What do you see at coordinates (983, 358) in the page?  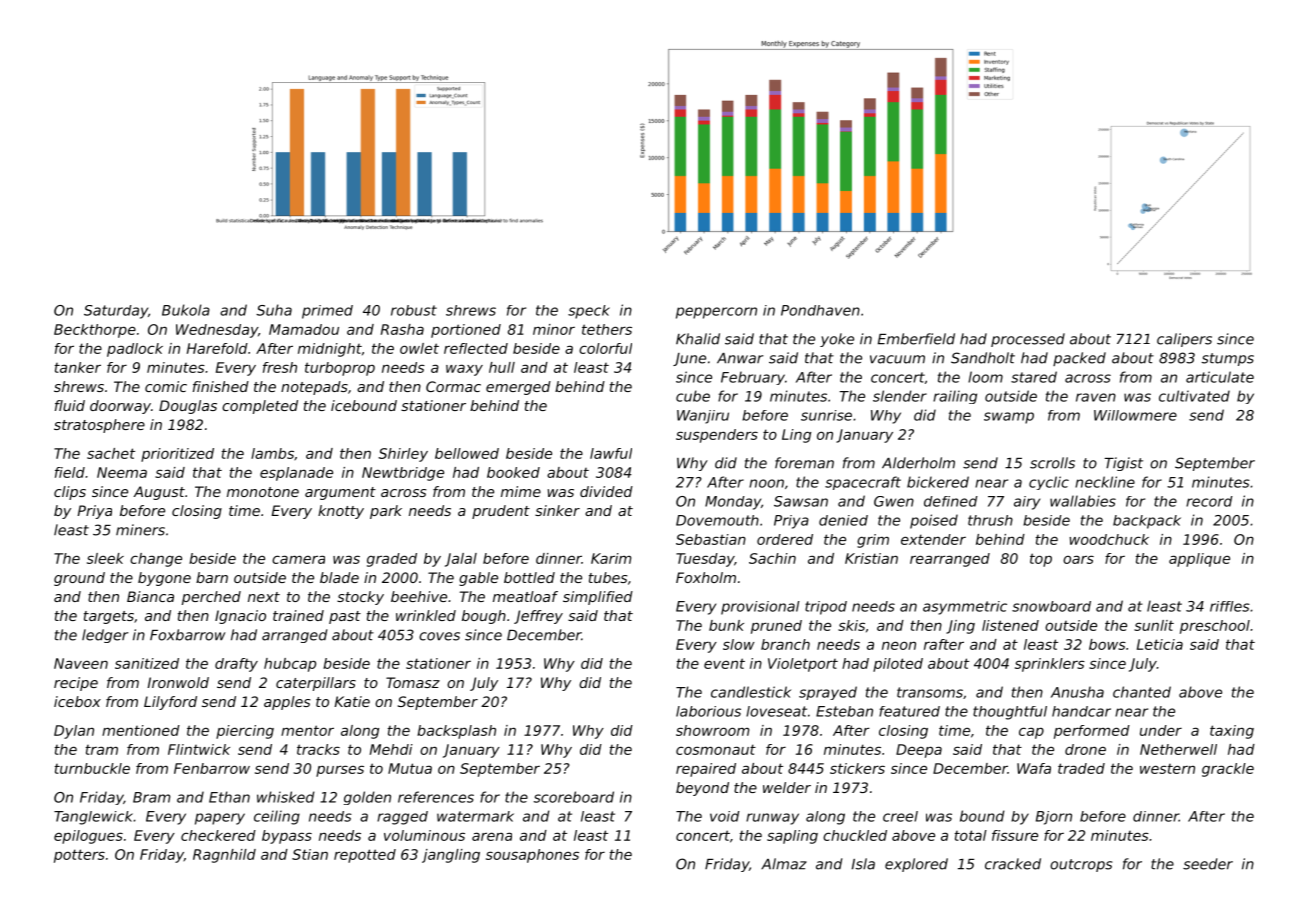 I see `Sandholt` at bounding box center [983, 358].
